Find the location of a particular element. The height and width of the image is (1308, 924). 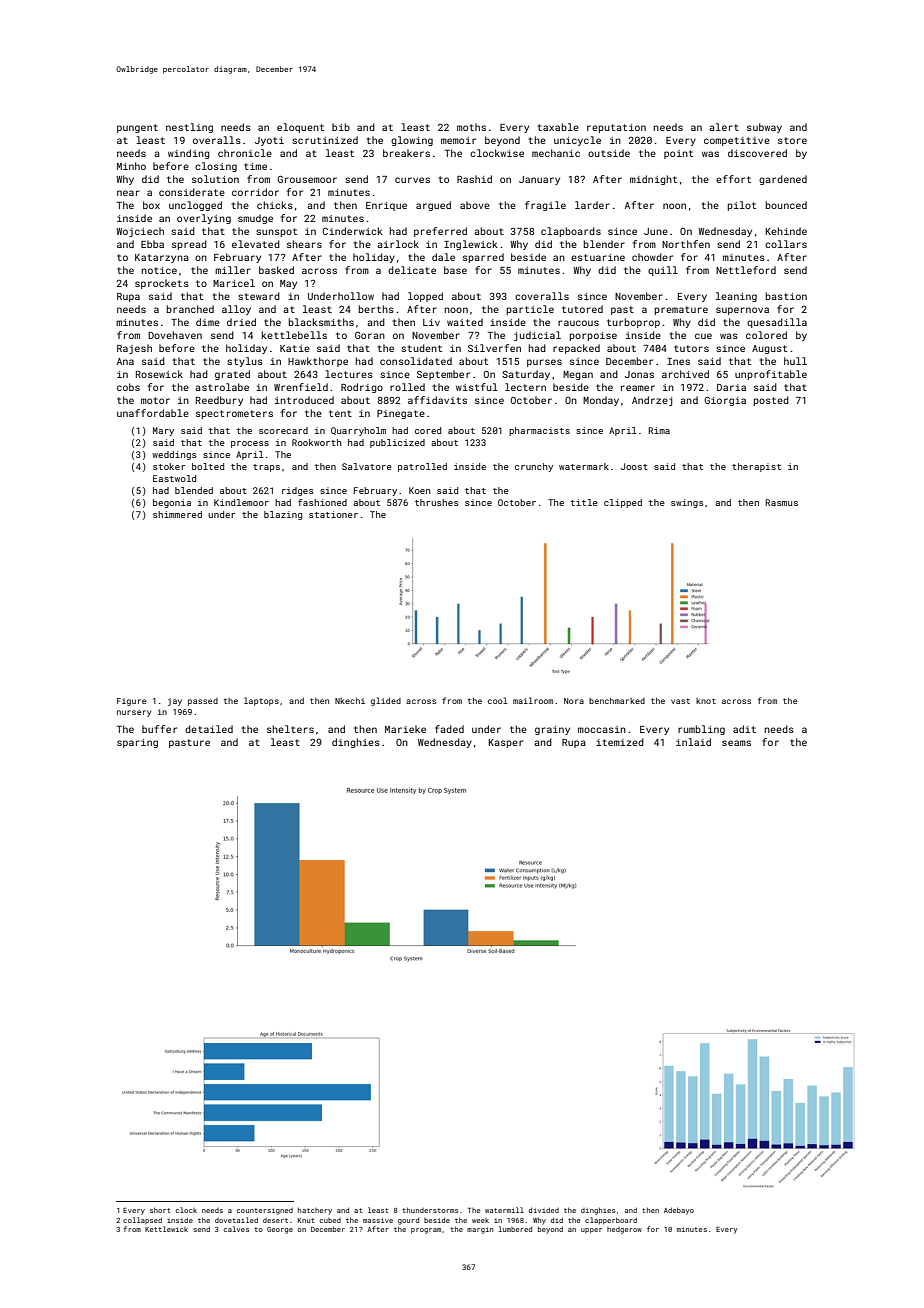

thrushes is located at coordinates (437, 502).
